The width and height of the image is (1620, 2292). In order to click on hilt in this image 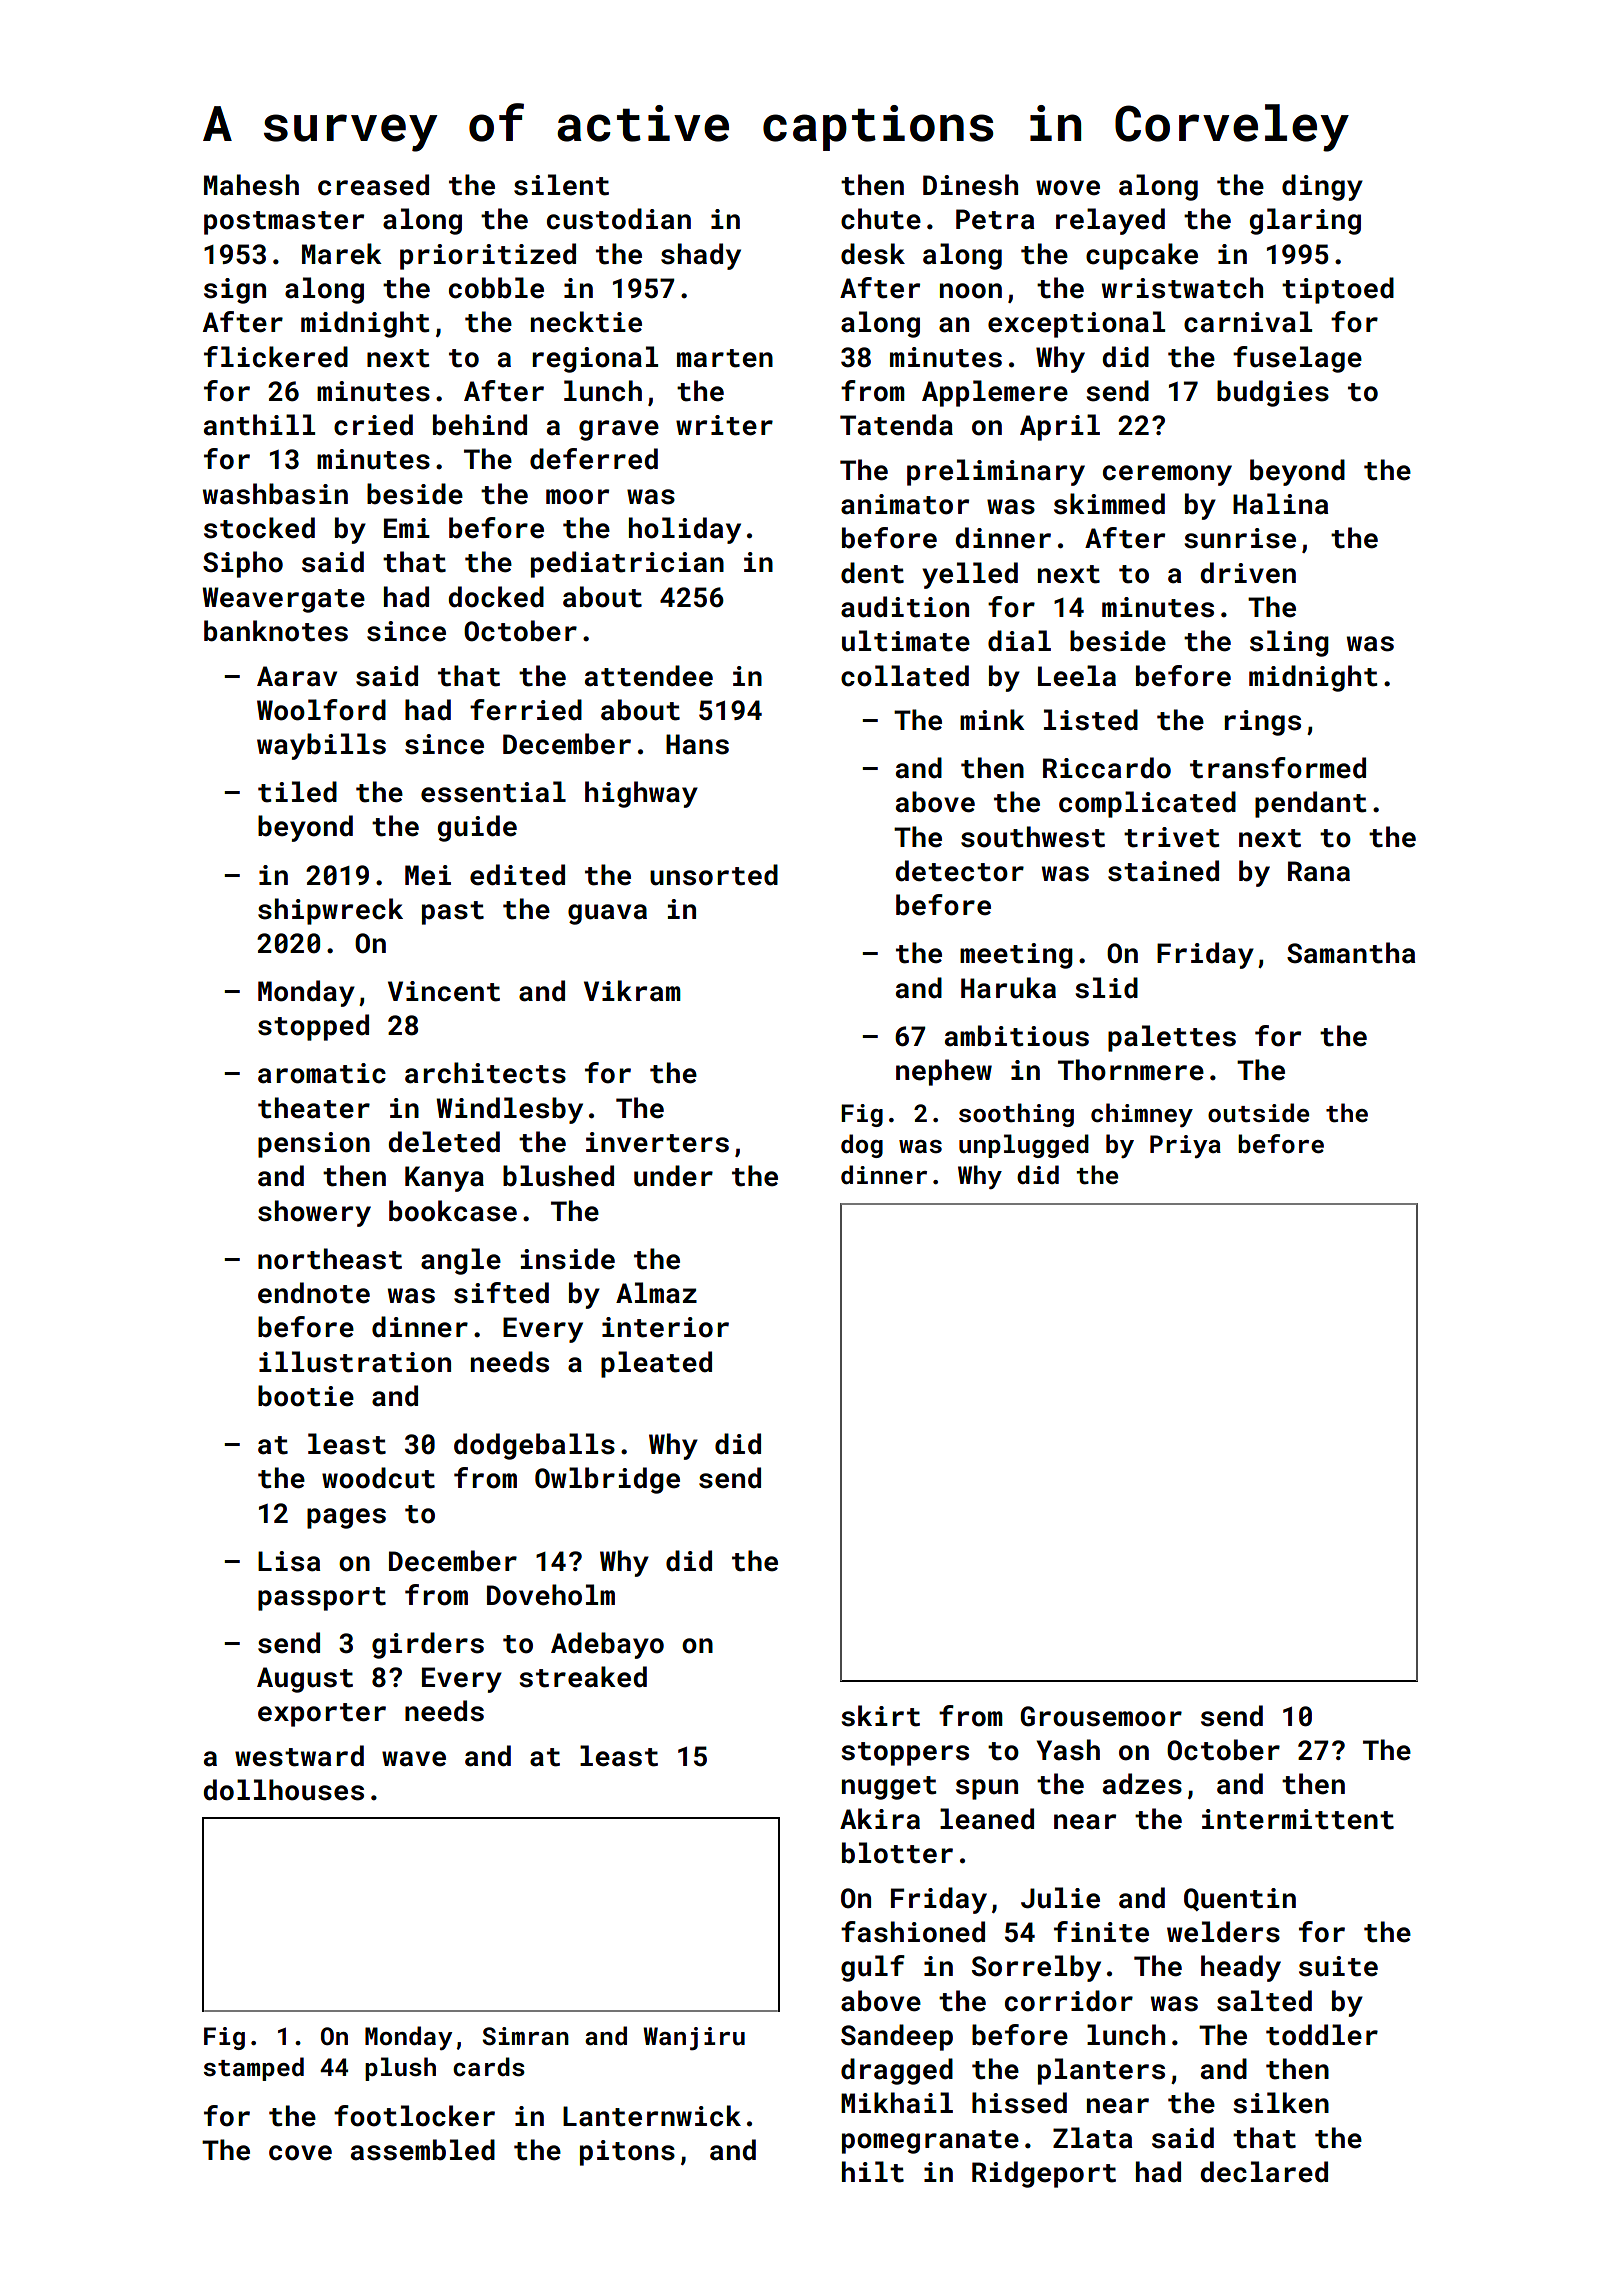, I will do `click(873, 2172)`.
